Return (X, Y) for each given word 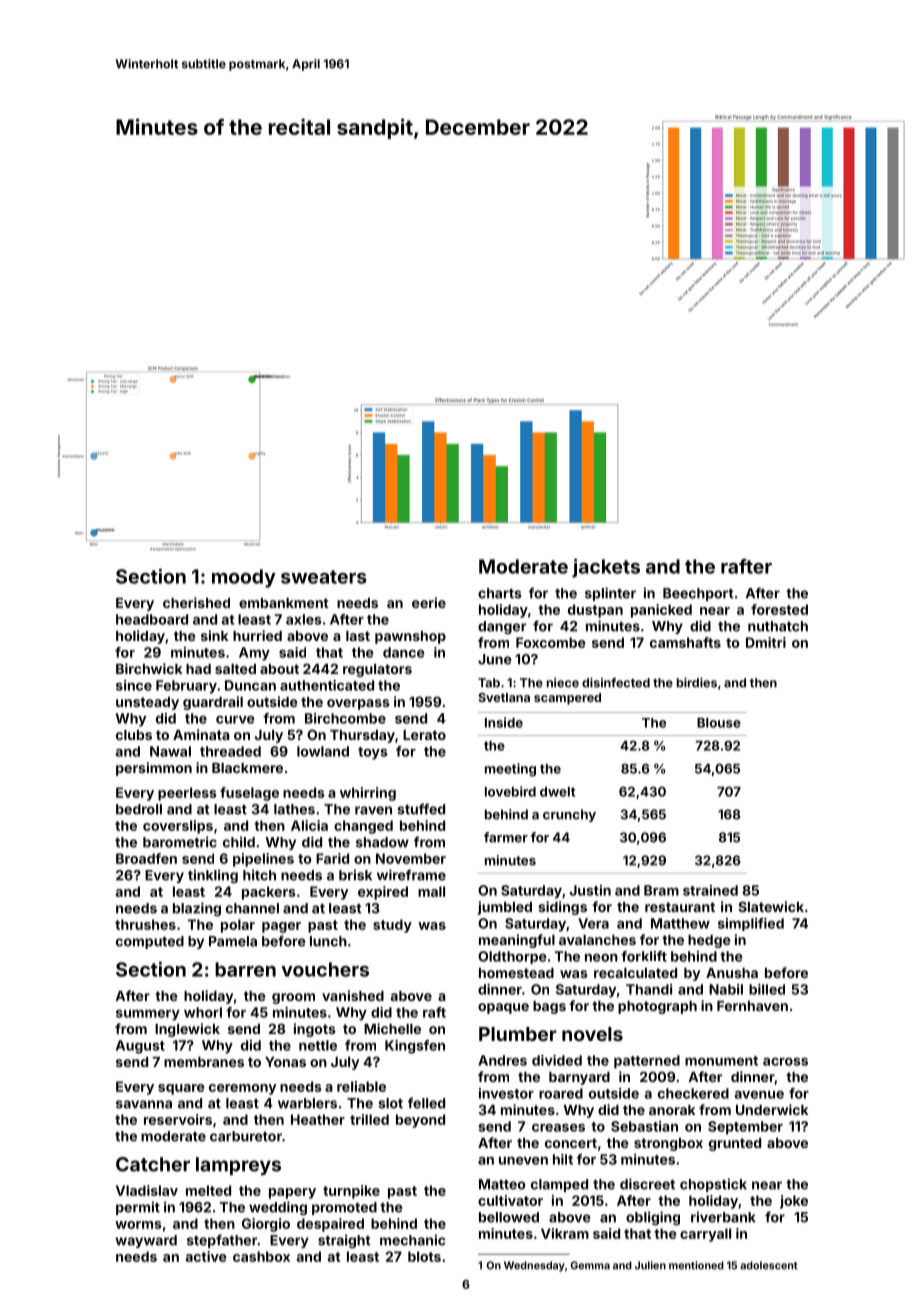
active (206, 1256)
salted (235, 669)
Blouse (719, 723)
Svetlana (504, 697)
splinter (610, 594)
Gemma (590, 1265)
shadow (382, 842)
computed (150, 942)
